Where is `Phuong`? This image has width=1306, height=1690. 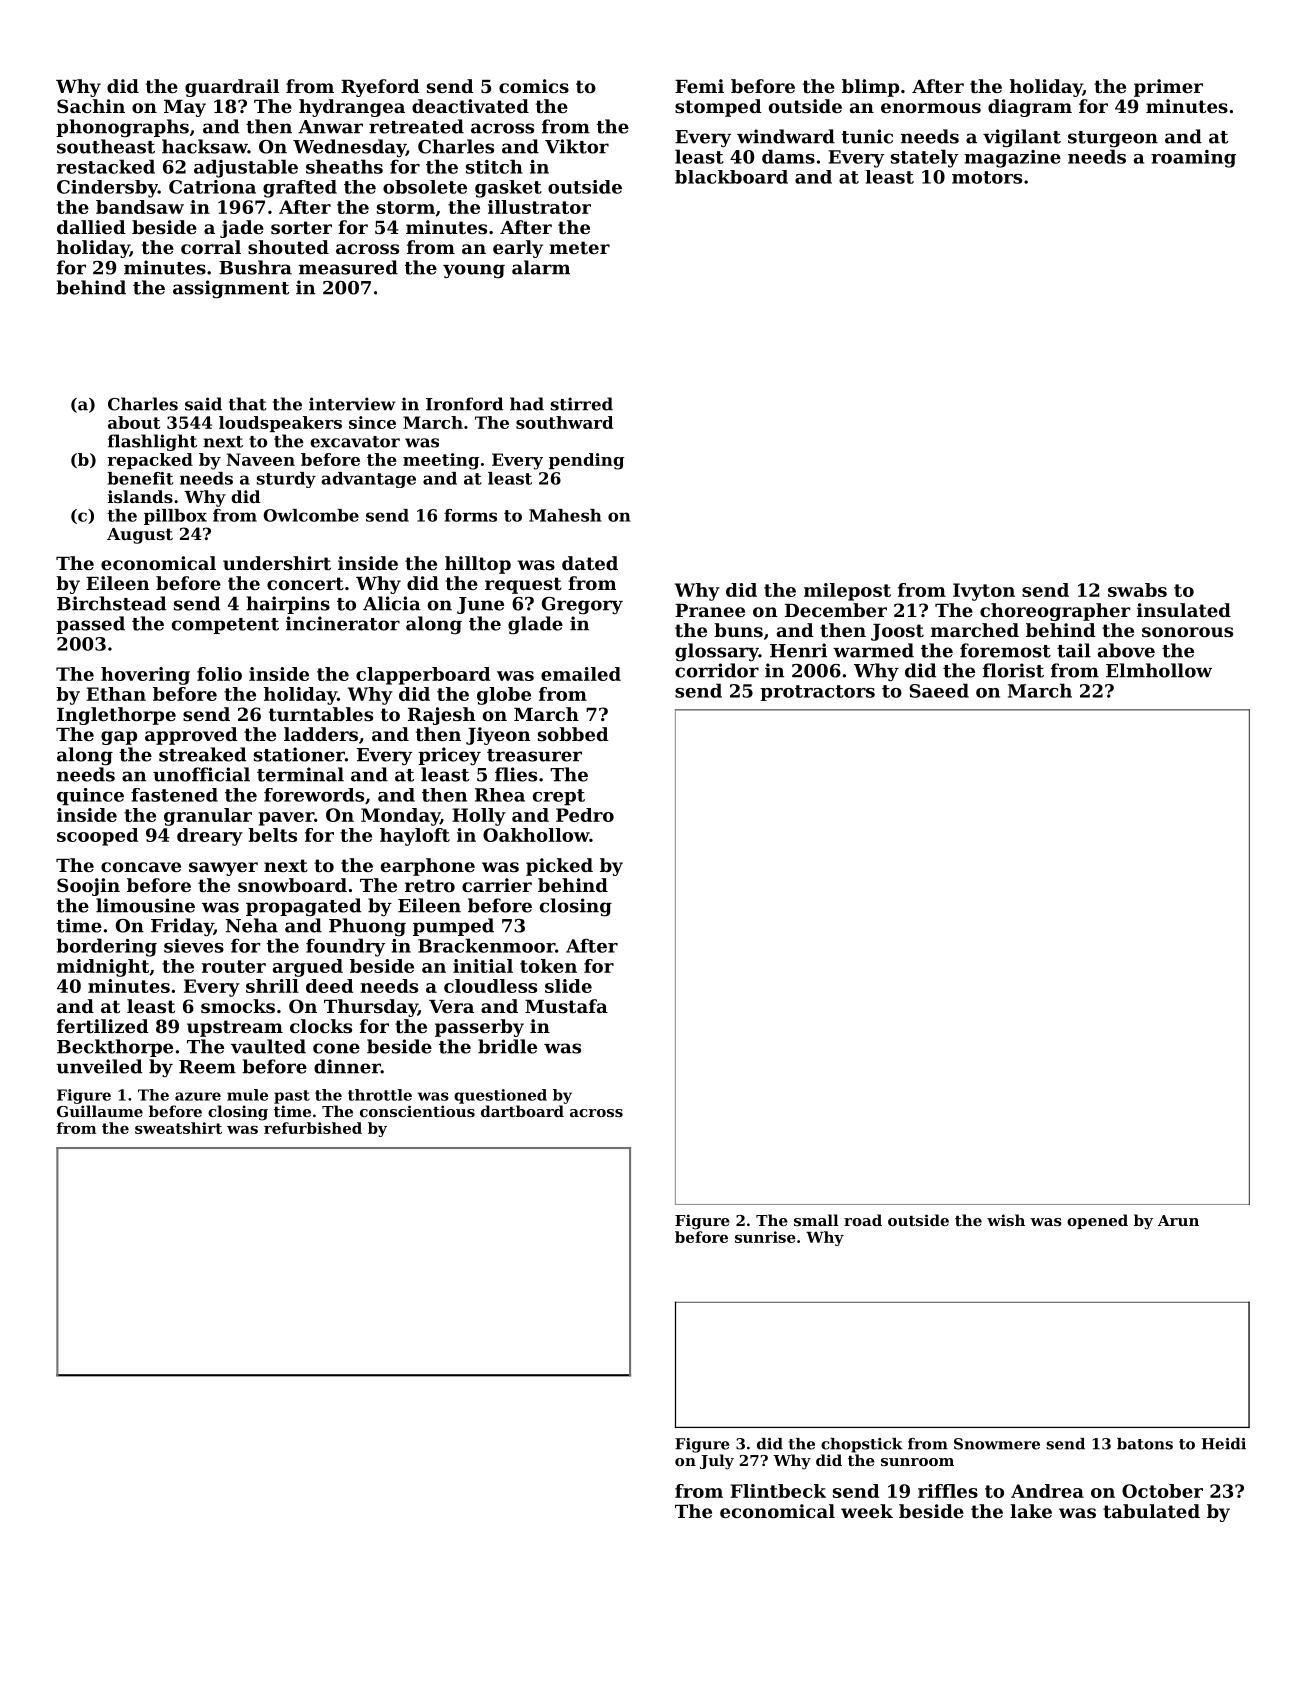
Phuong is located at coordinates (367, 927).
